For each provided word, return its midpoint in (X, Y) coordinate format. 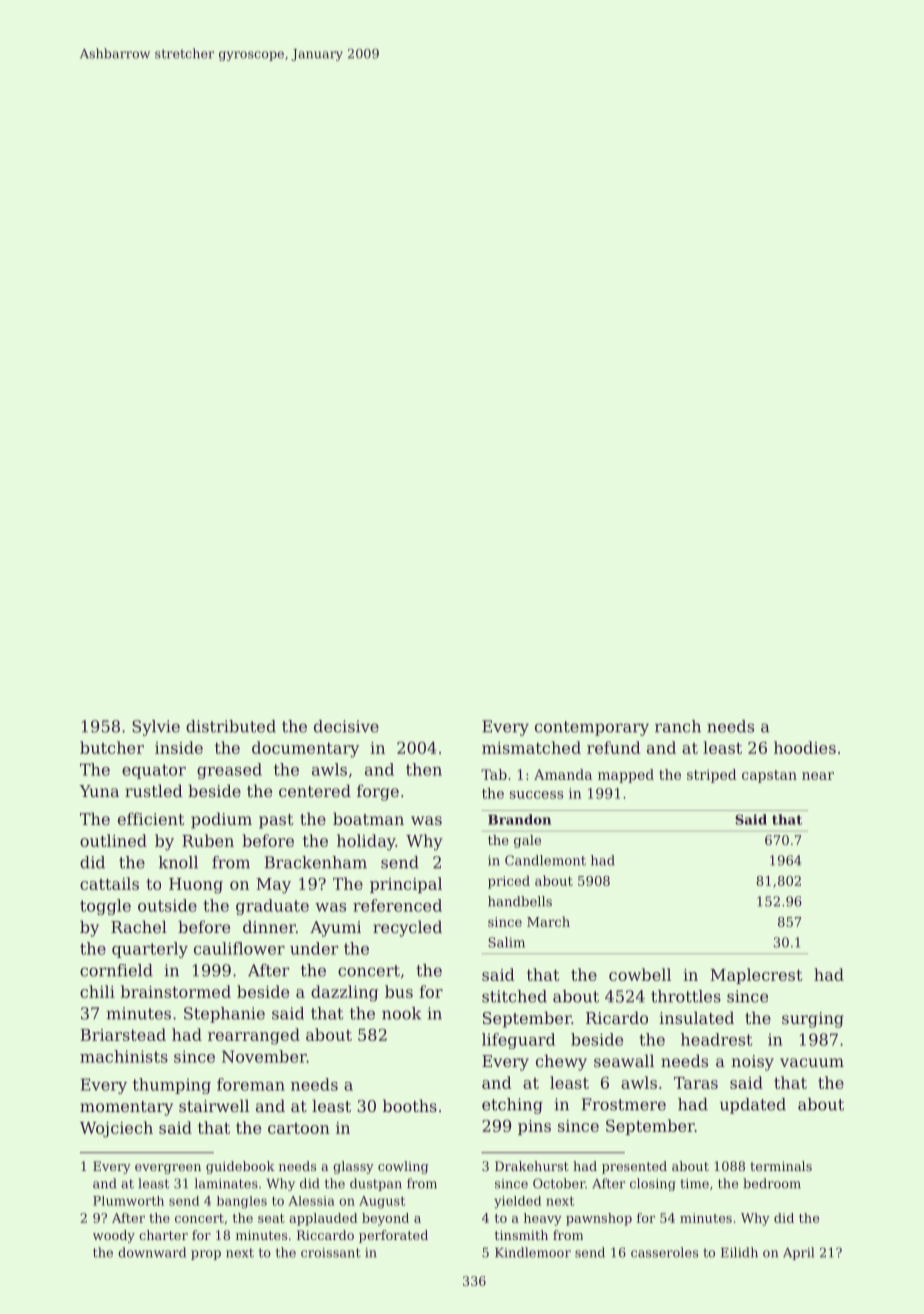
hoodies (805, 747)
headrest (716, 1039)
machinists (124, 1056)
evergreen (168, 1169)
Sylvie (156, 728)
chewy (561, 1062)
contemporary (592, 728)
